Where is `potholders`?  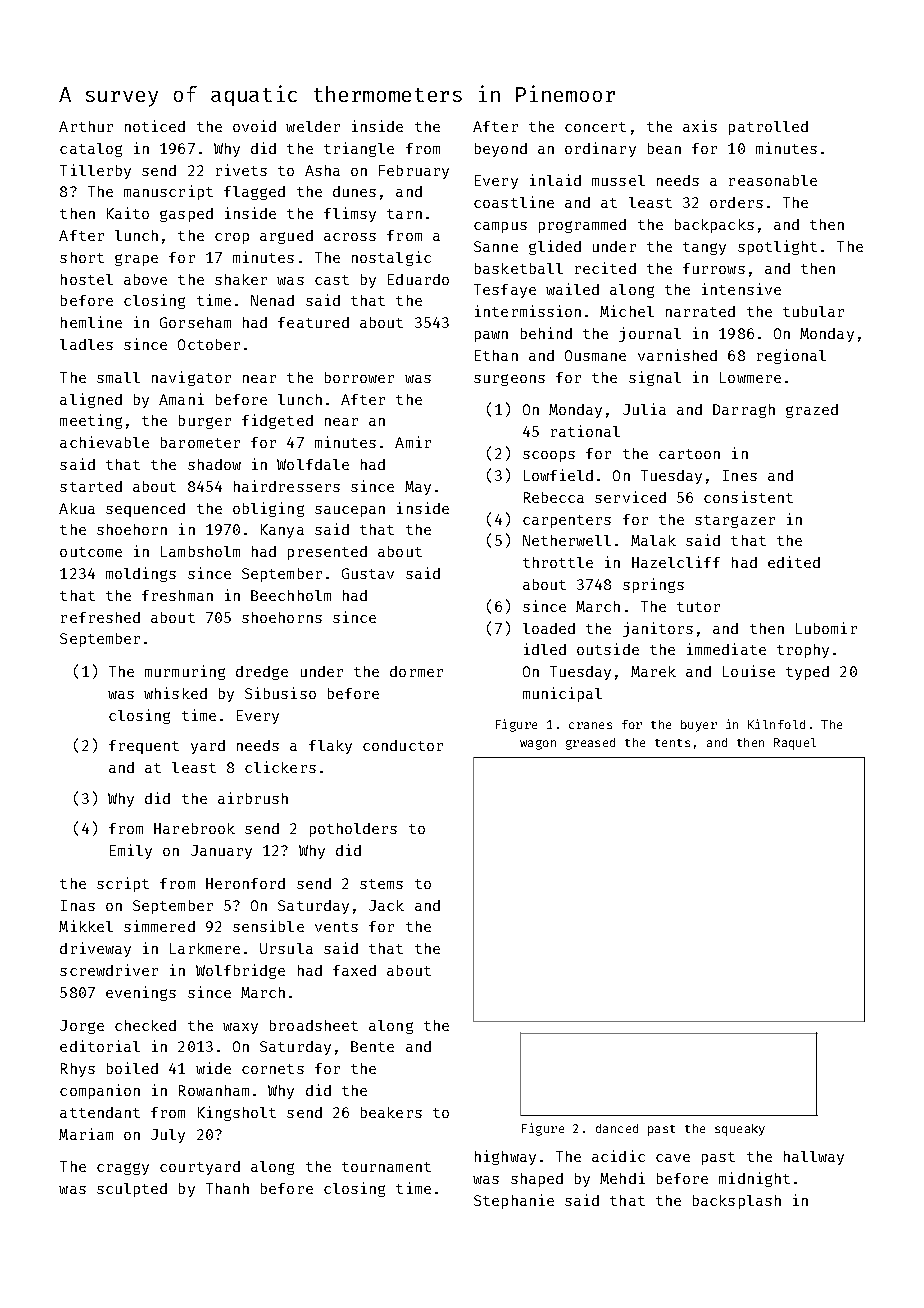
potholders is located at coordinates (353, 830).
